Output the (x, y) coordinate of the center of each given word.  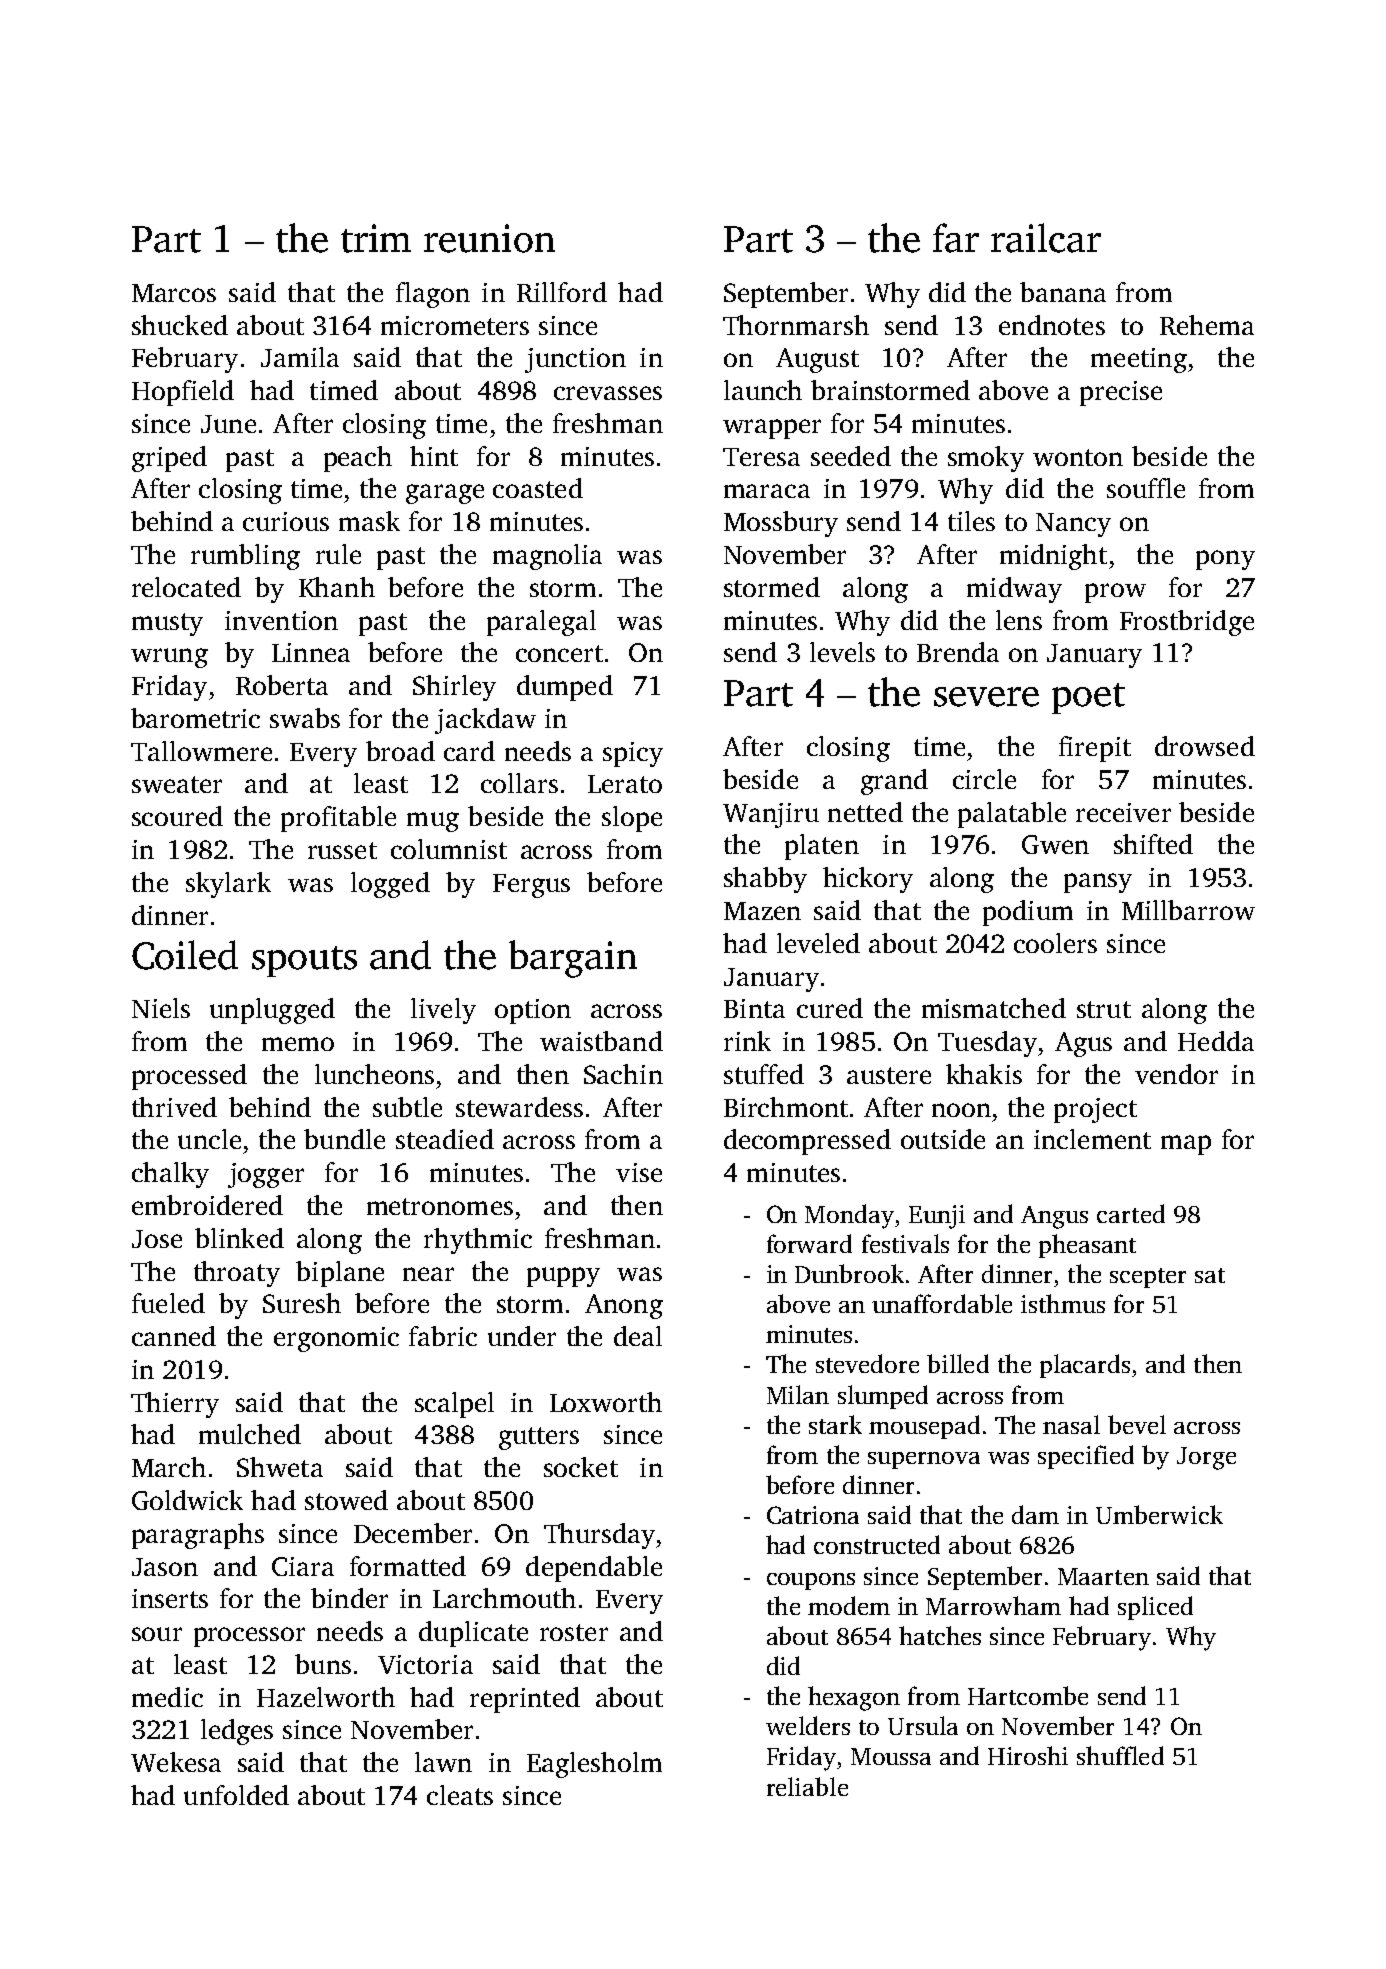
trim (376, 238)
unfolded (236, 1795)
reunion (489, 238)
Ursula (923, 1725)
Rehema (1207, 325)
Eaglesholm (594, 1765)
